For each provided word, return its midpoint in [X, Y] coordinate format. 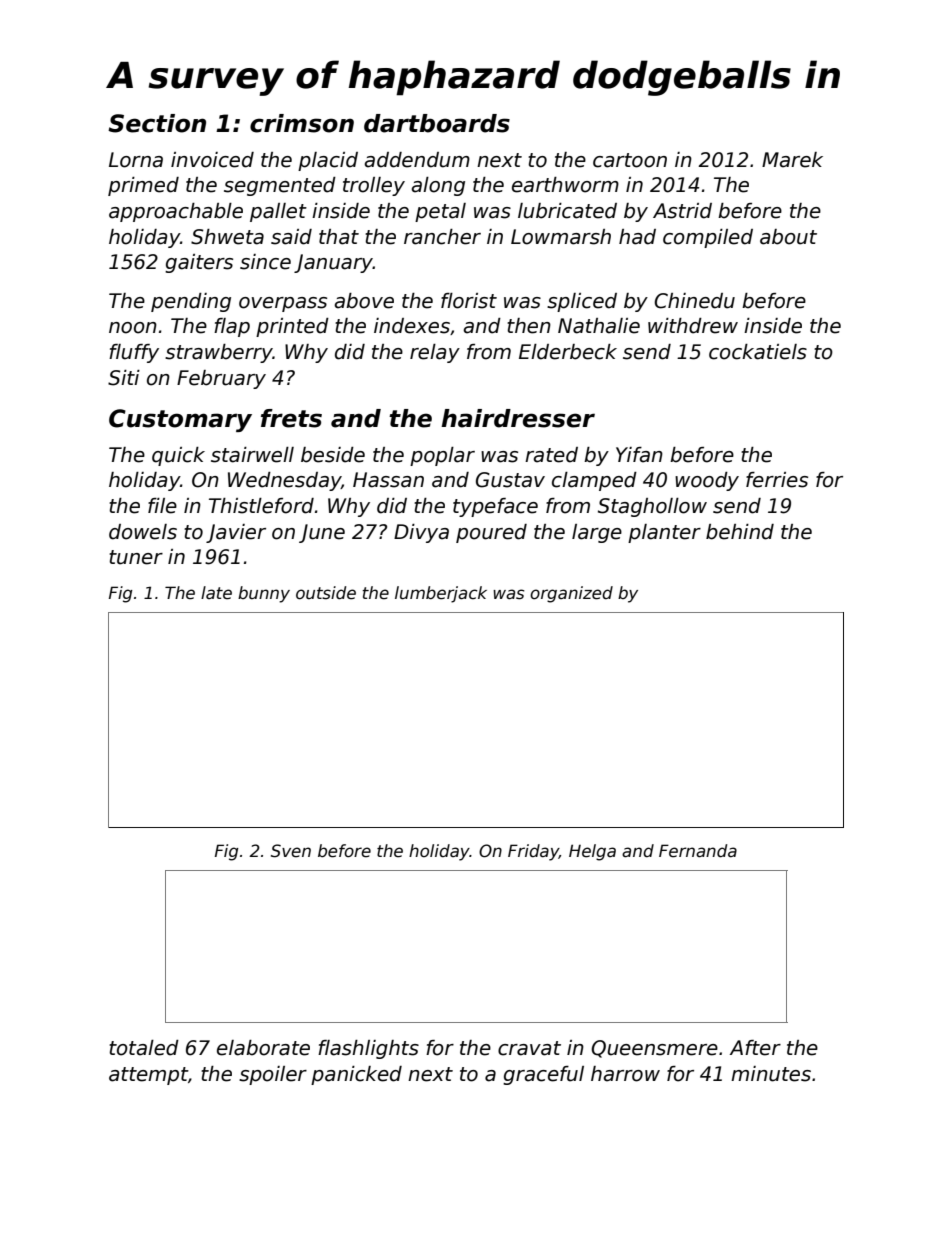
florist [469, 301]
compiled [708, 238]
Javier [236, 533]
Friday [533, 852]
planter [664, 533]
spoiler [273, 1075]
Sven [291, 851]
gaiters [199, 263]
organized [571, 594]
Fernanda [698, 851]
